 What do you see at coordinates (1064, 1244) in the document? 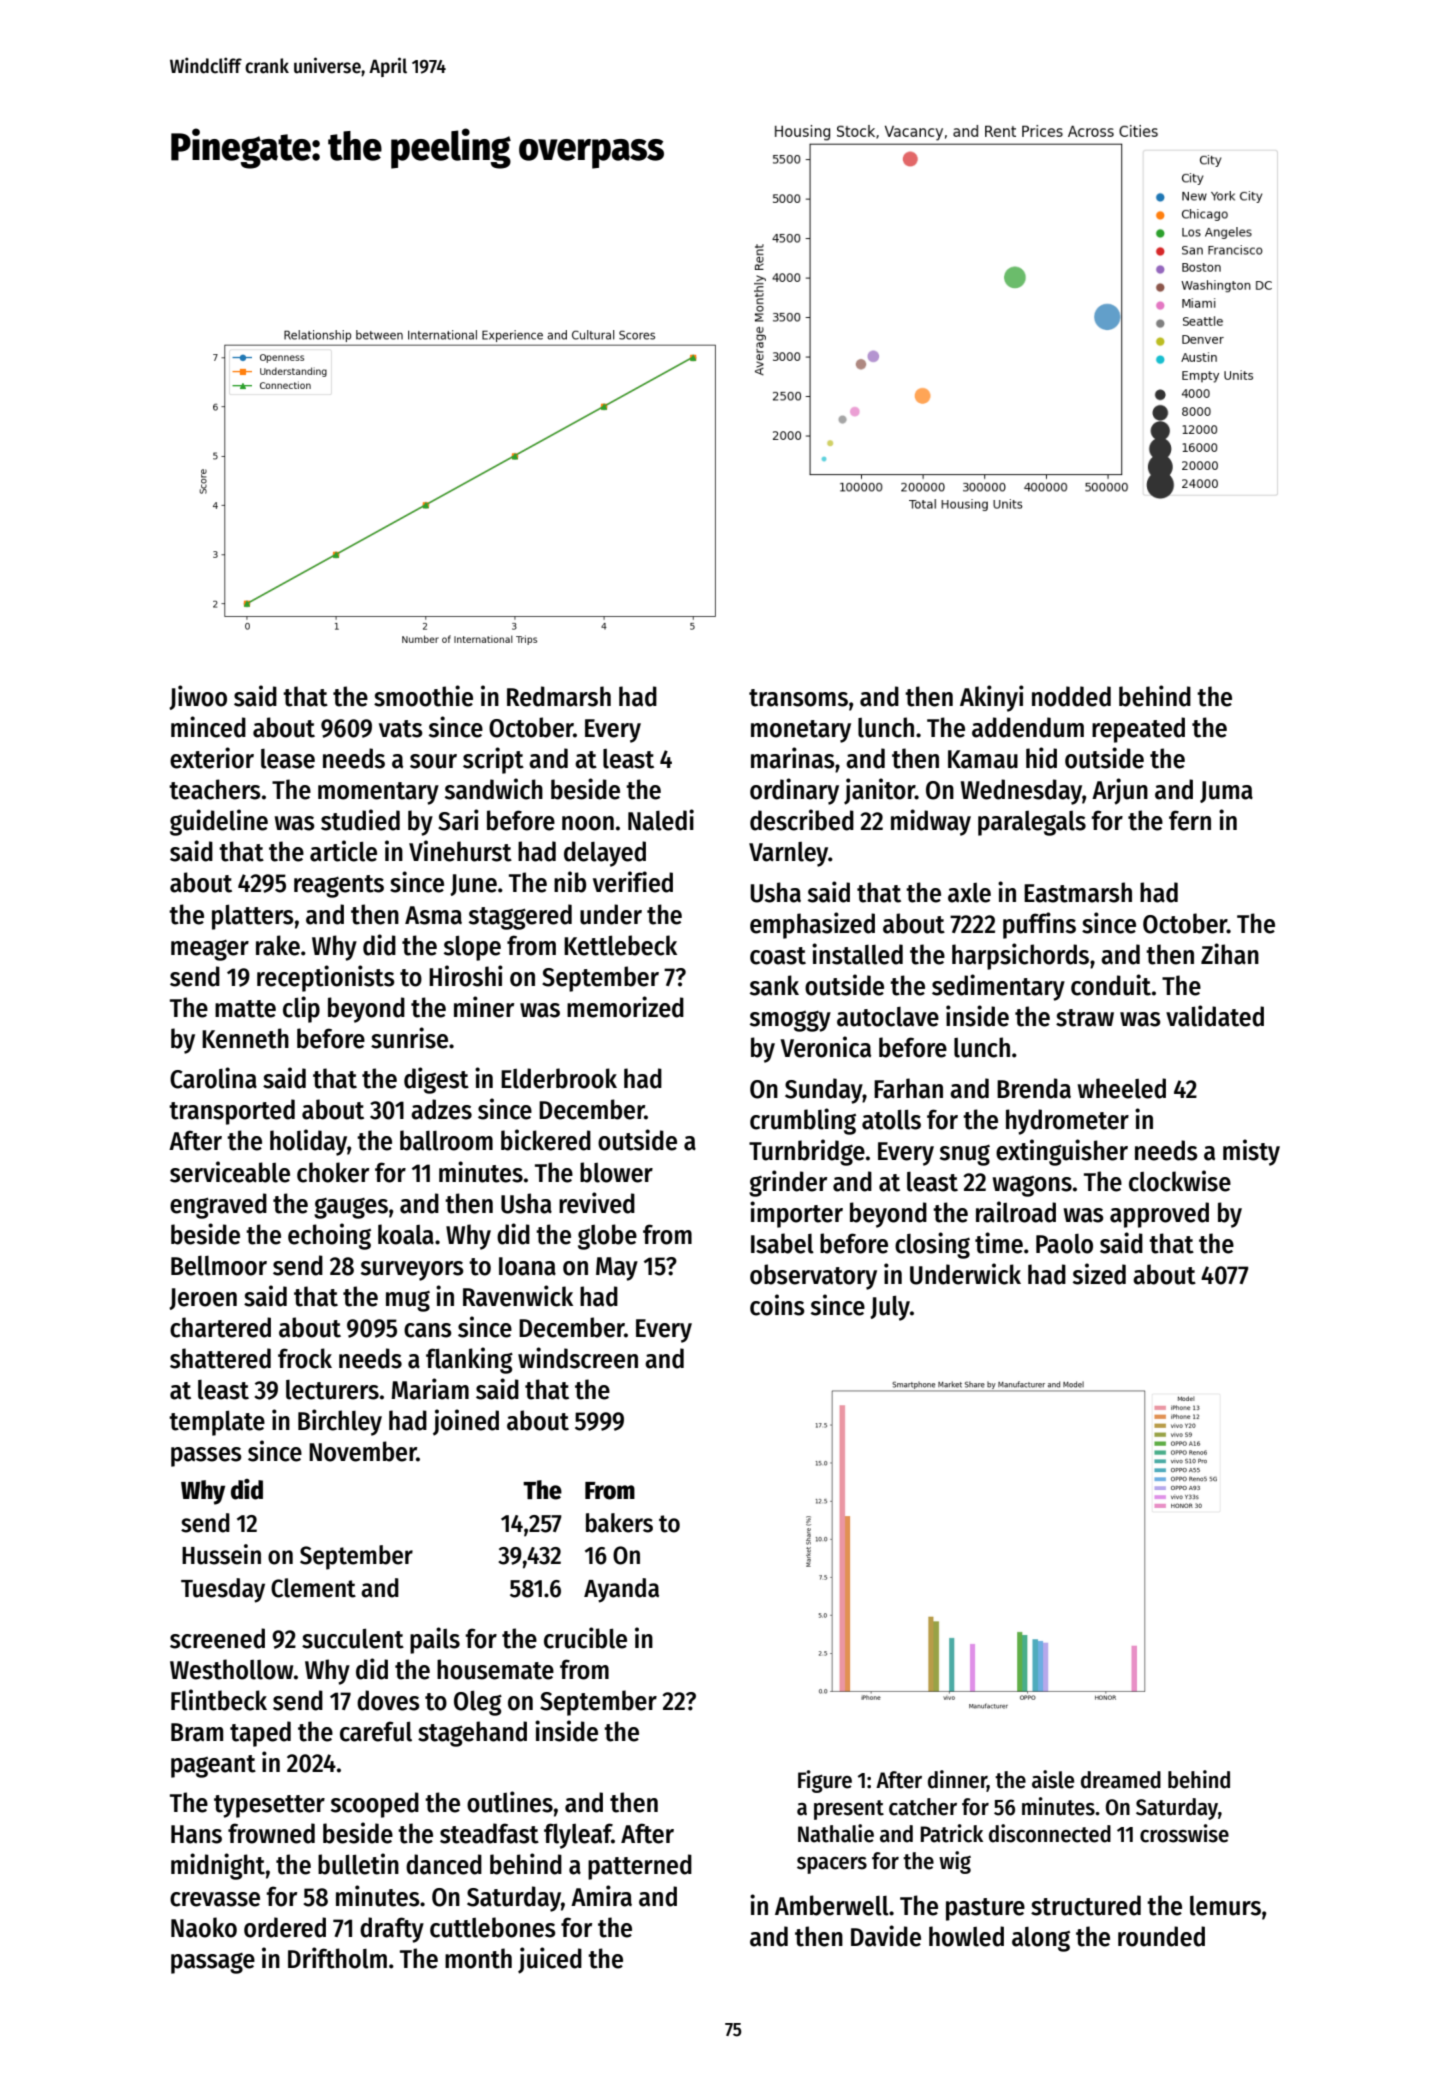
I see `Paolo` at bounding box center [1064, 1244].
